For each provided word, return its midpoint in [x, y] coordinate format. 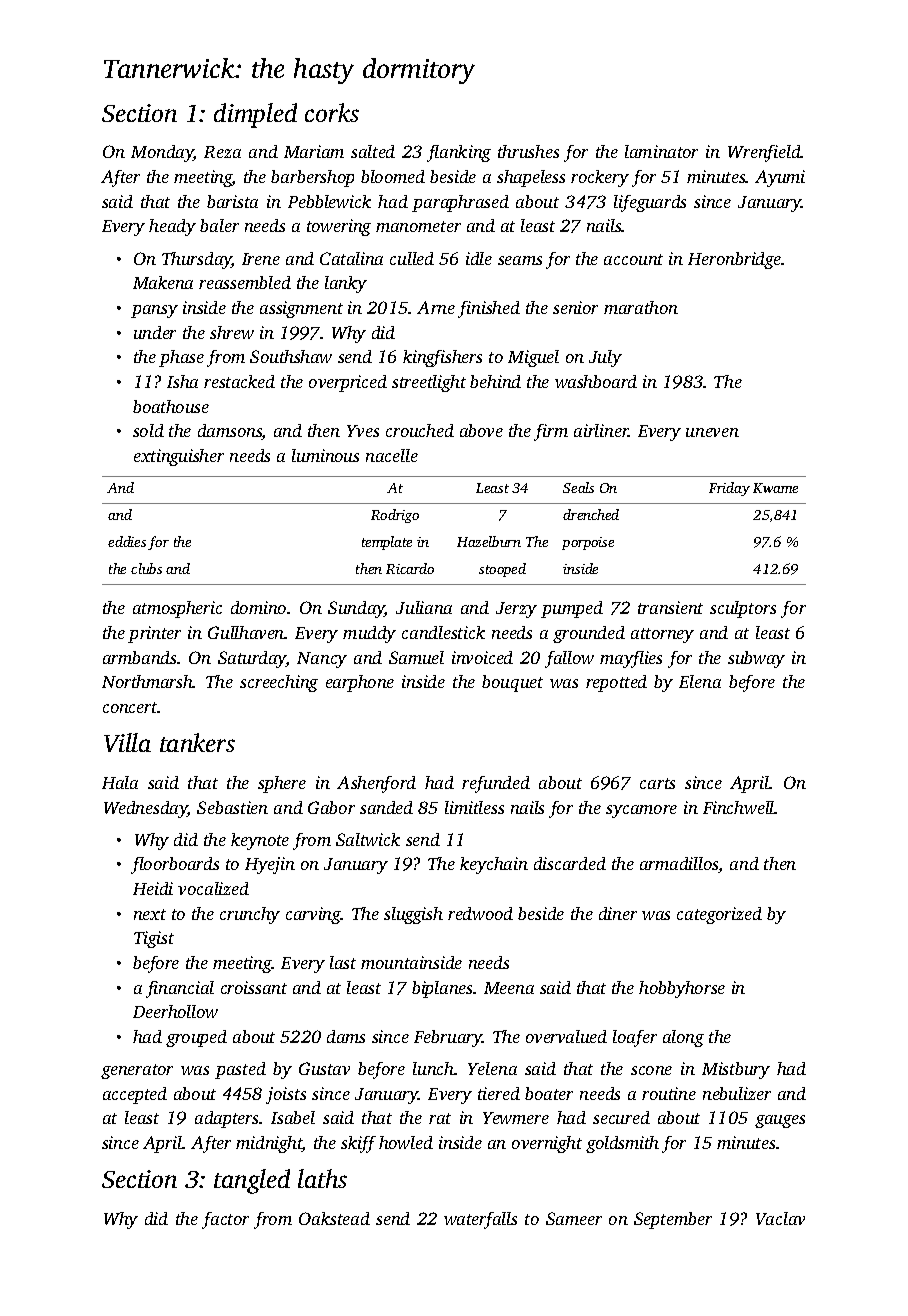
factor [225, 1220]
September [673, 1220]
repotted [616, 683]
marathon [641, 307]
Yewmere [516, 1118]
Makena [163, 282]
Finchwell [739, 807]
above [481, 430]
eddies [127, 541]
